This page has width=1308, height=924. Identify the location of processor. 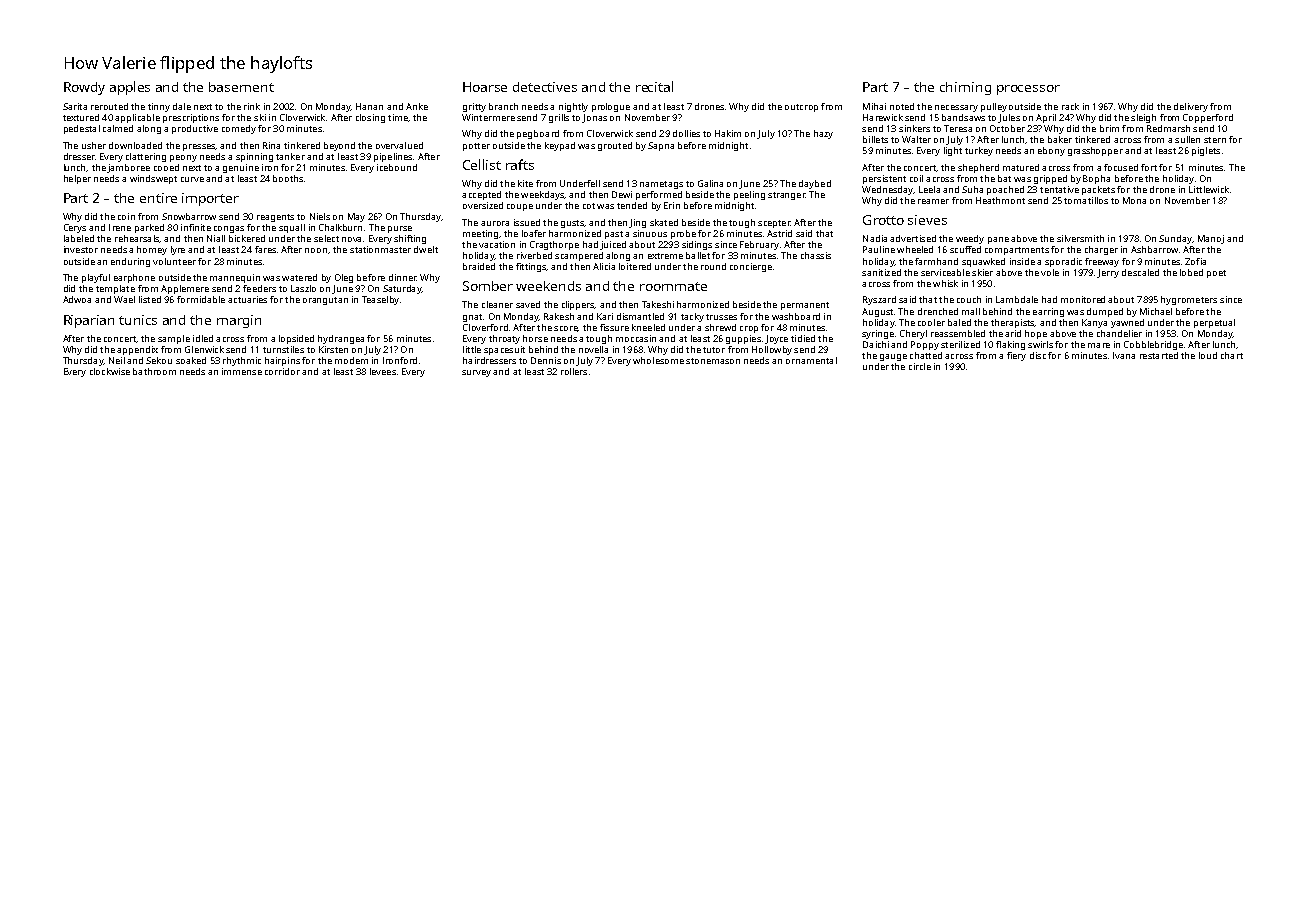
(1028, 90).
